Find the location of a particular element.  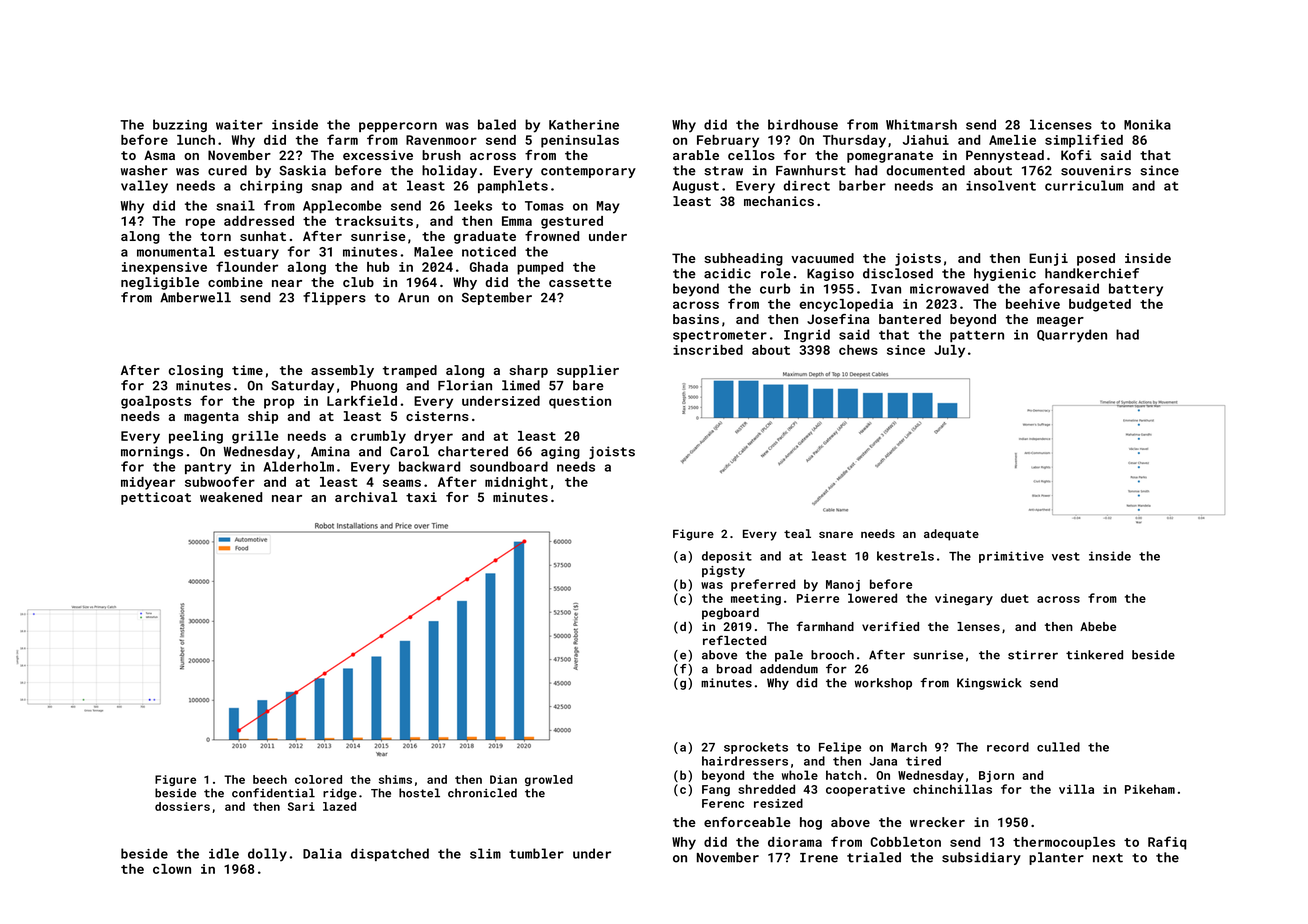

archival is located at coordinates (366, 497).
